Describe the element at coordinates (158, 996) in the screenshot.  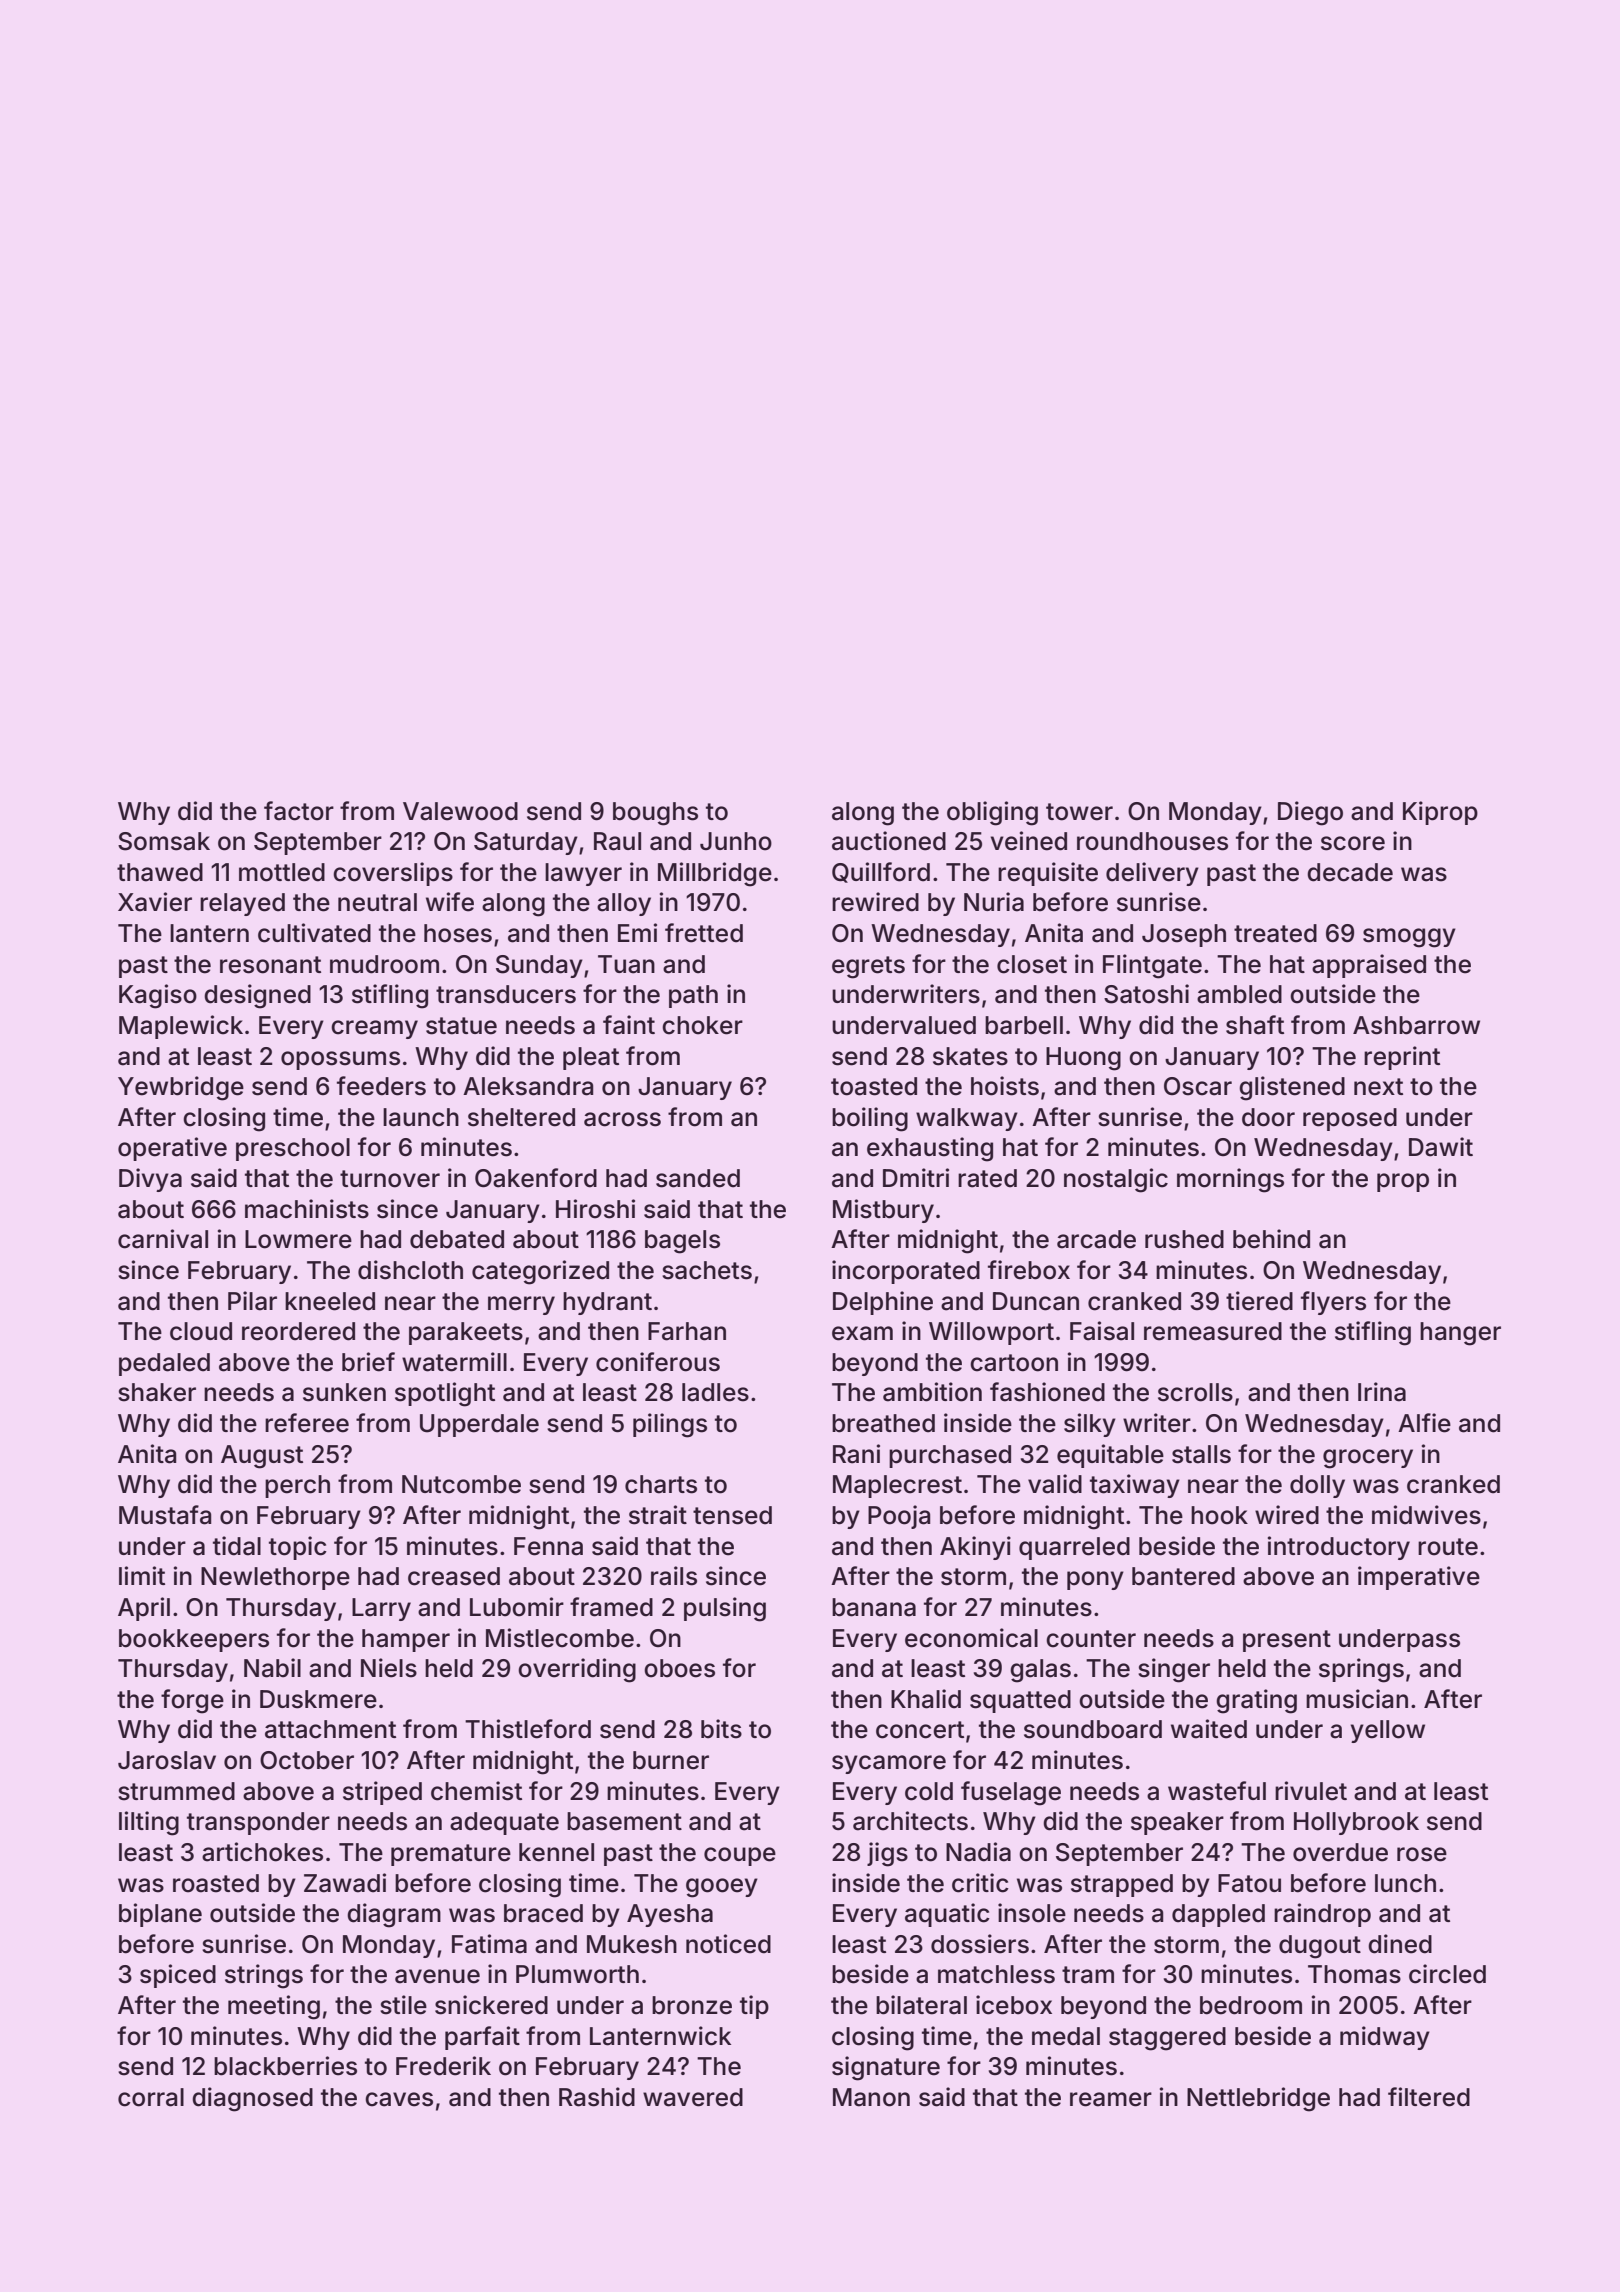
I see `Kagiso` at that location.
